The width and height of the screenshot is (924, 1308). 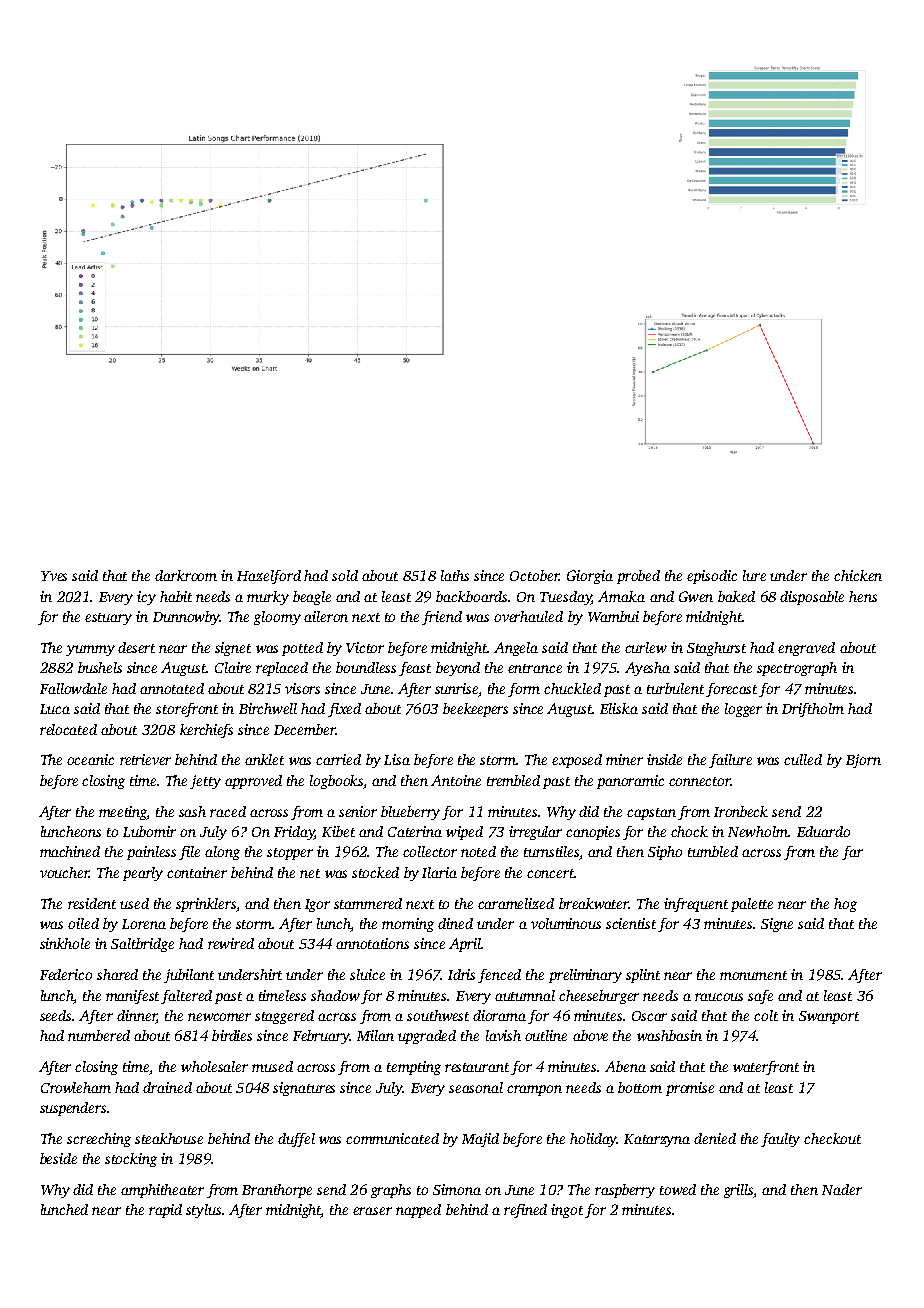 What do you see at coordinates (525, 1211) in the screenshot?
I see `refined` at bounding box center [525, 1211].
